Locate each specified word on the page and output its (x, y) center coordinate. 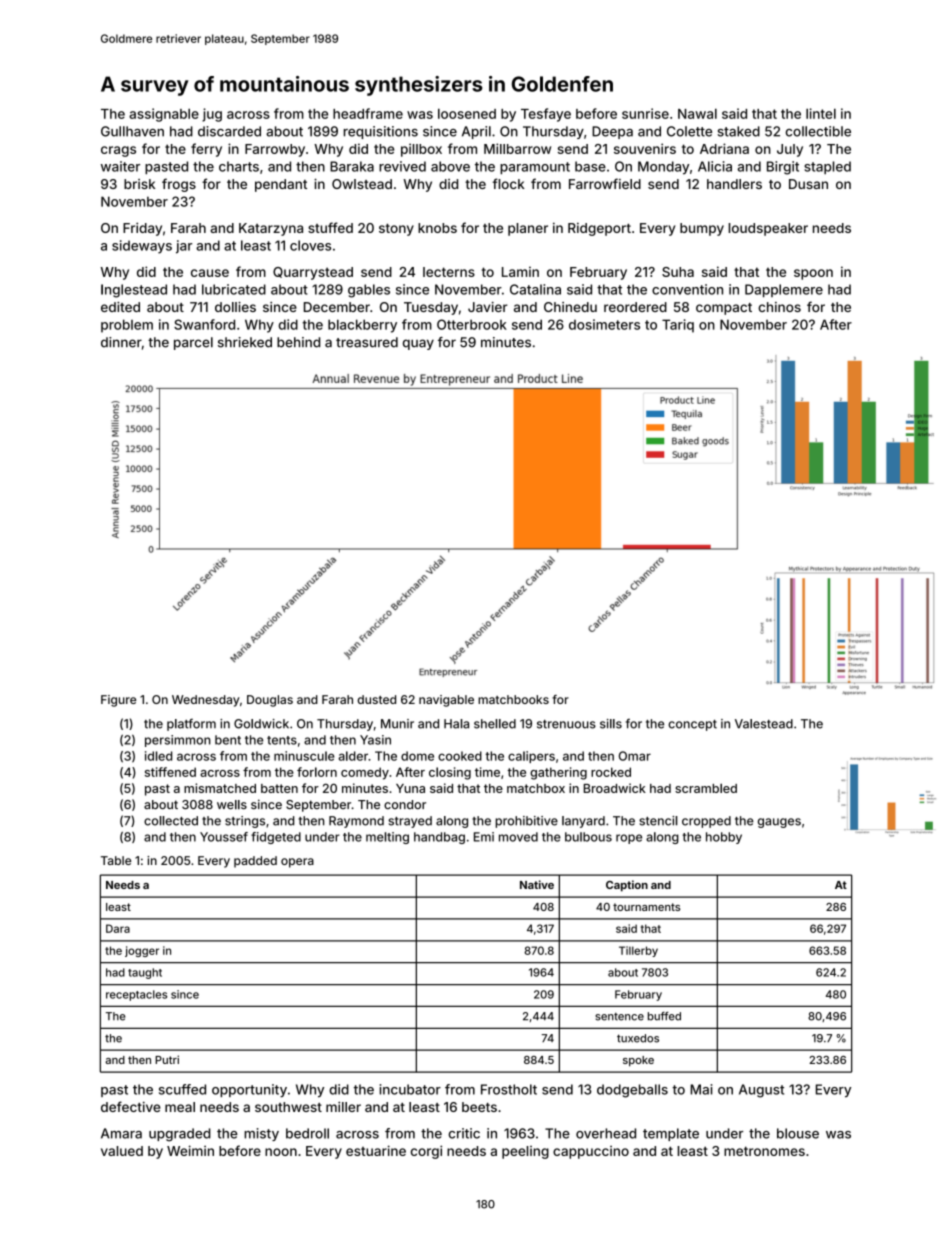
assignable (164, 115)
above (450, 166)
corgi (426, 1152)
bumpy (702, 229)
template (671, 1134)
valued (122, 1151)
